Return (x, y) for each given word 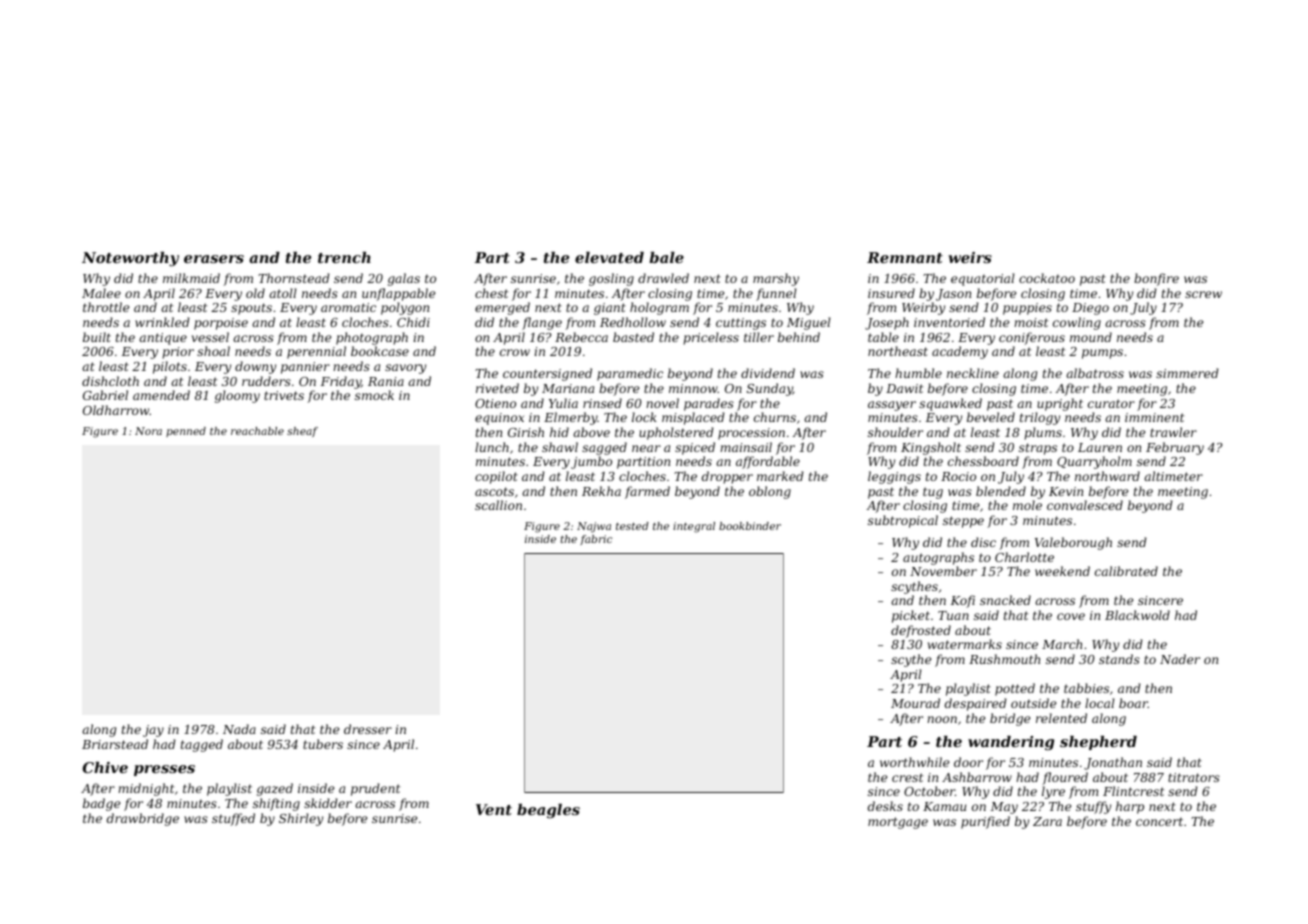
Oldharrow (116, 410)
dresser (368, 729)
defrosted (921, 631)
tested (632, 526)
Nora (148, 431)
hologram (659, 308)
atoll (283, 293)
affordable (768, 462)
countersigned (547, 374)
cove (1071, 616)
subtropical (903, 521)
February (1175, 448)
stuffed (233, 819)
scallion (498, 505)
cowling (1077, 323)
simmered (1187, 373)
